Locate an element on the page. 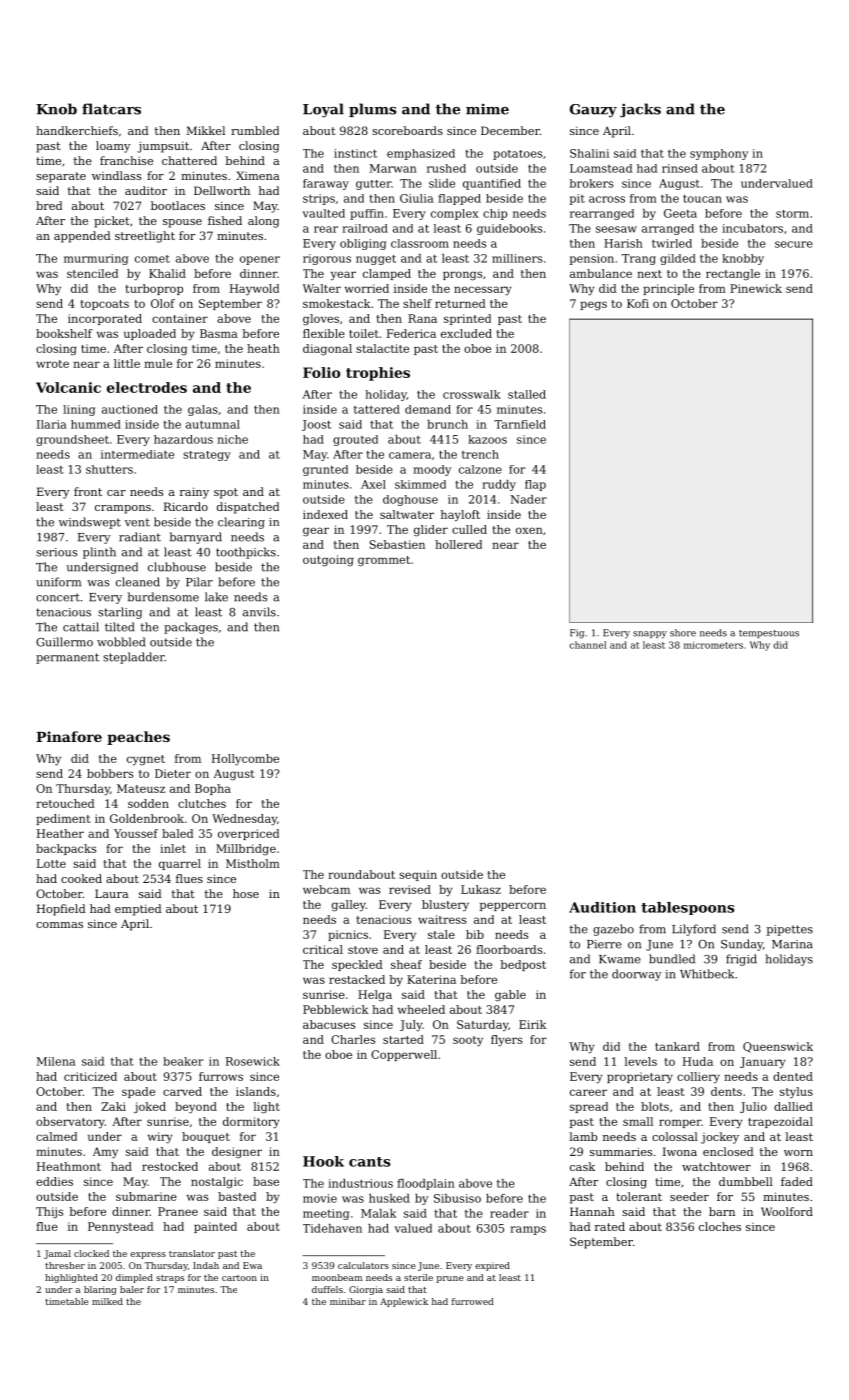 The image size is (849, 1400). Audition is located at coordinates (602, 907).
